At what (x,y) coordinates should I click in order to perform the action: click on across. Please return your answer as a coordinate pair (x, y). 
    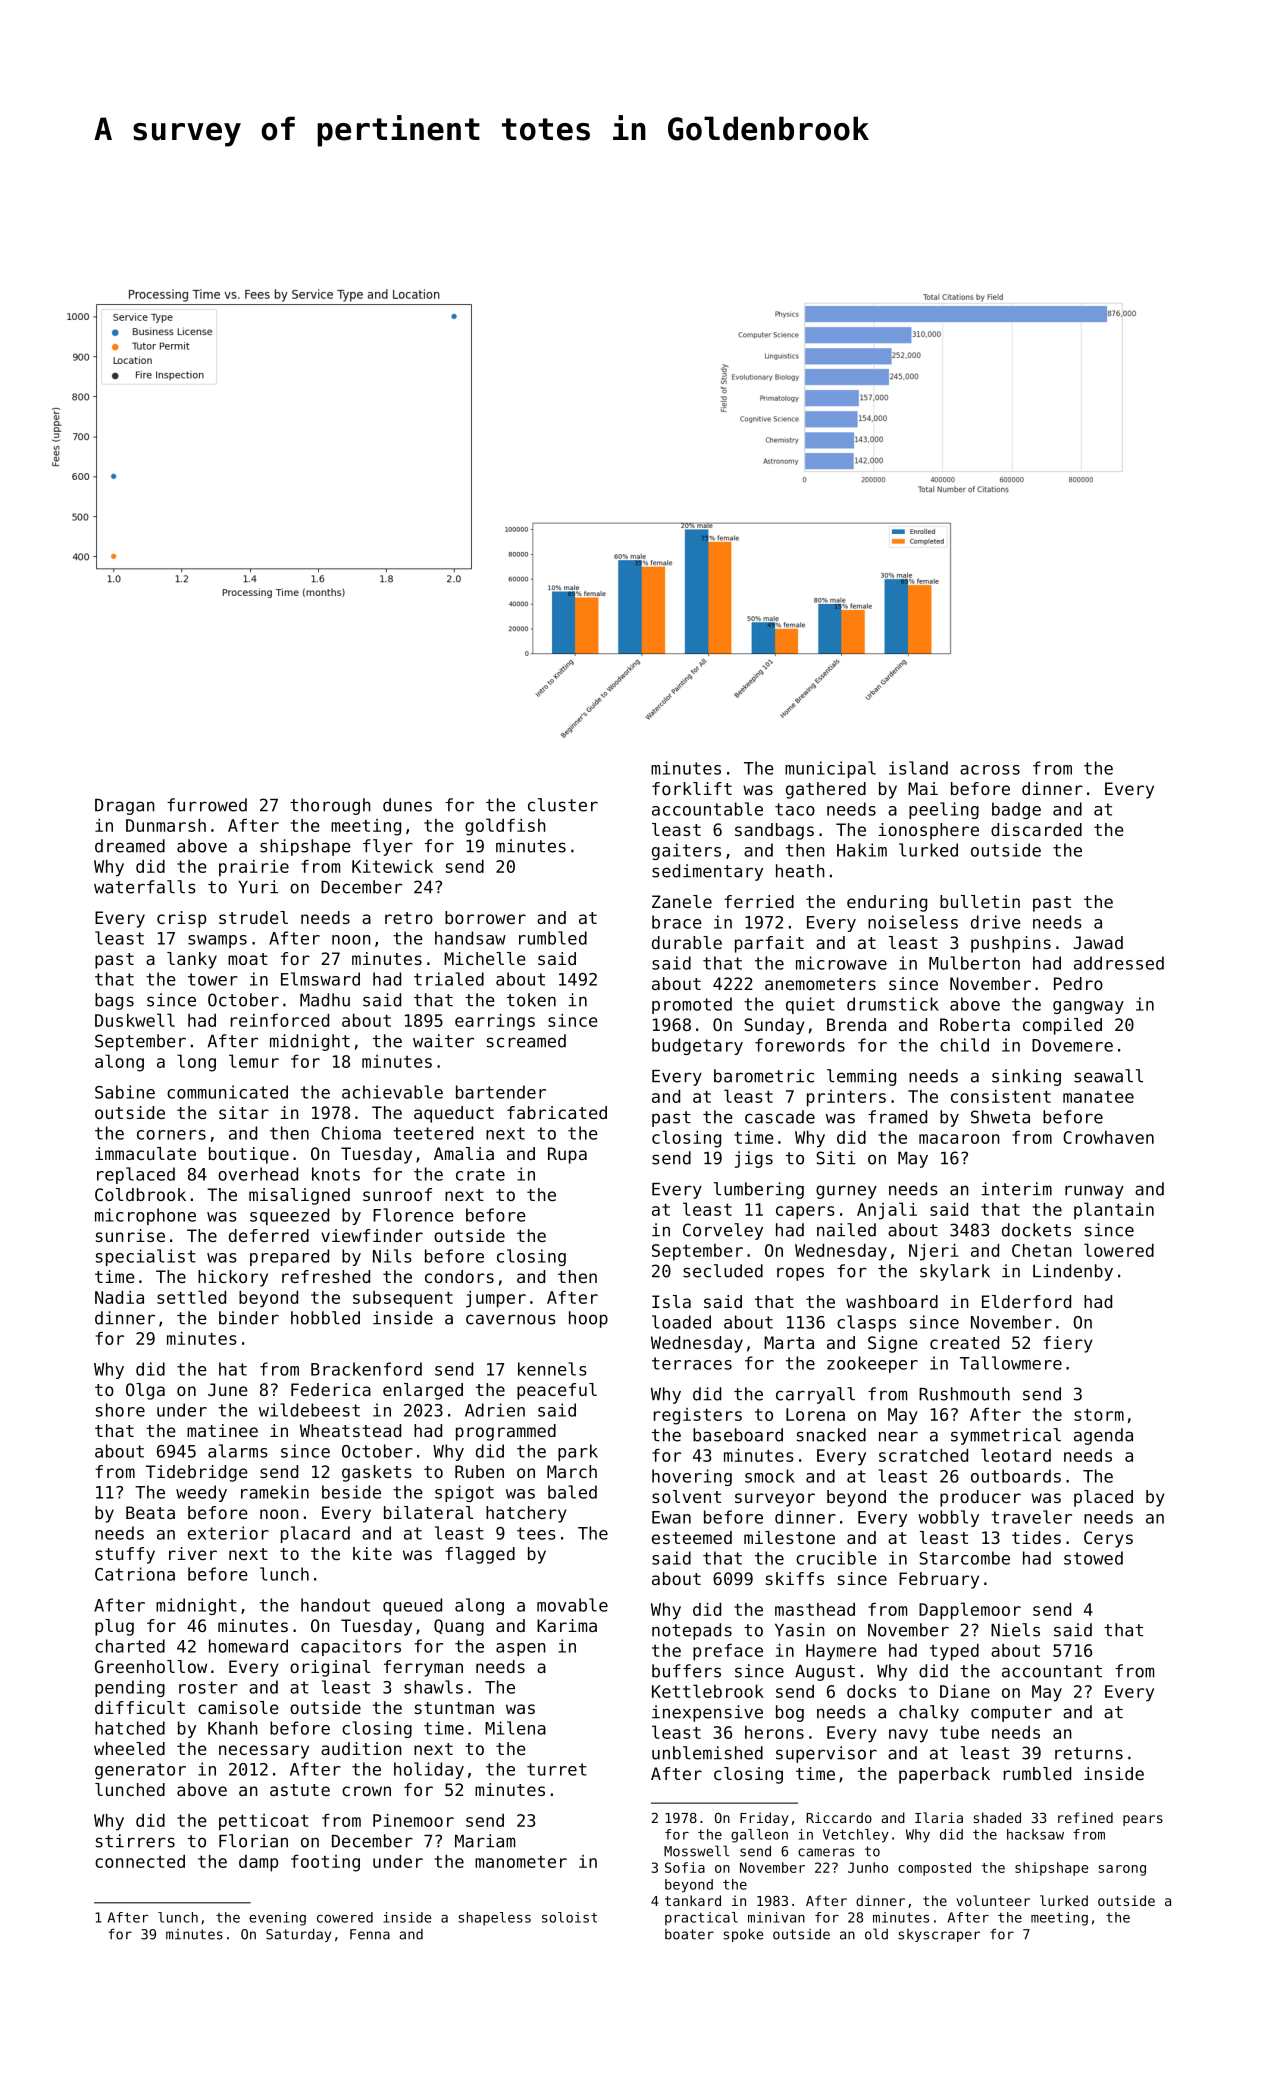
    Looking at the image, I should click on (990, 770).
